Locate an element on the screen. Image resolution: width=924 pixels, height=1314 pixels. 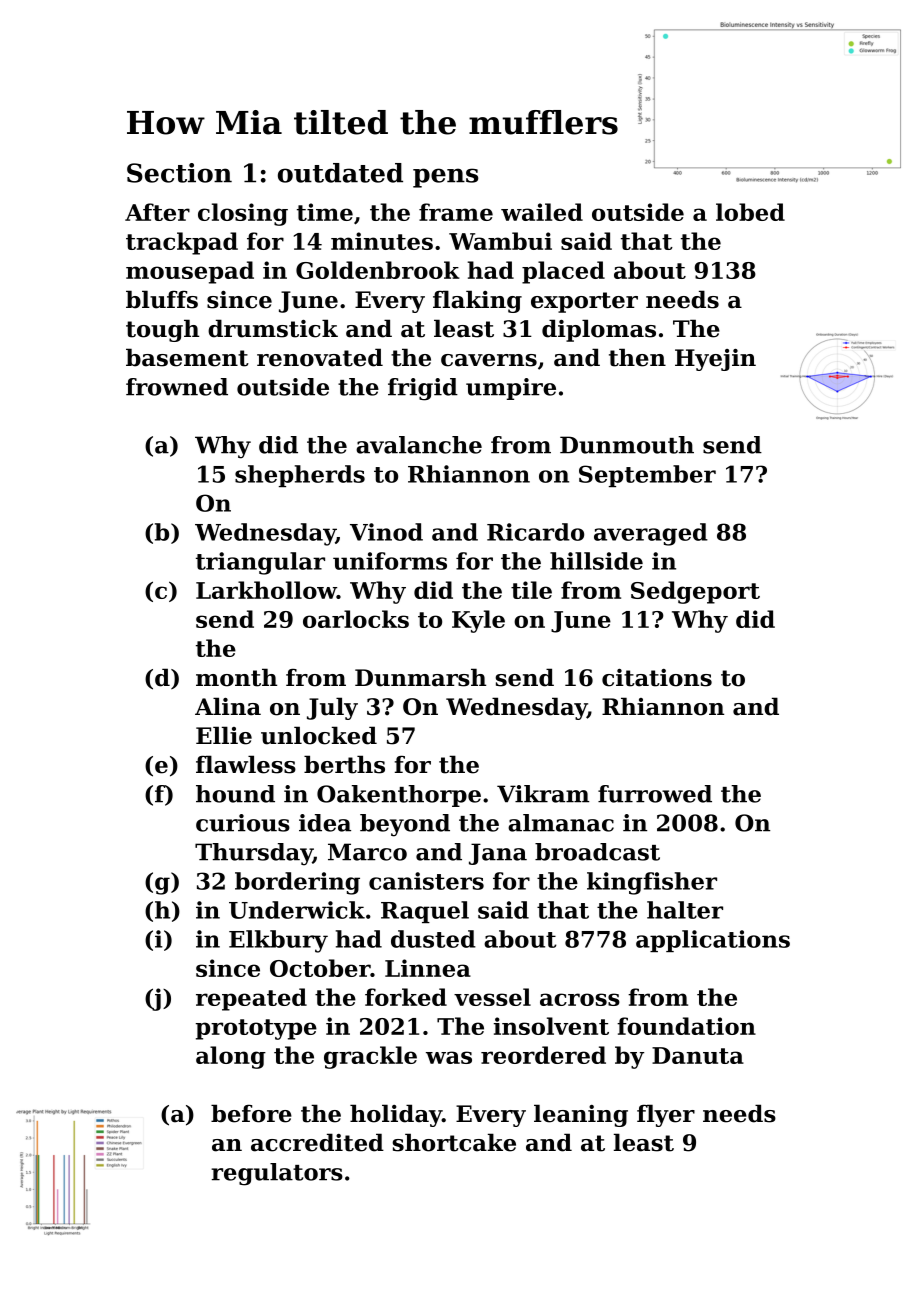
before is located at coordinates (251, 1113).
